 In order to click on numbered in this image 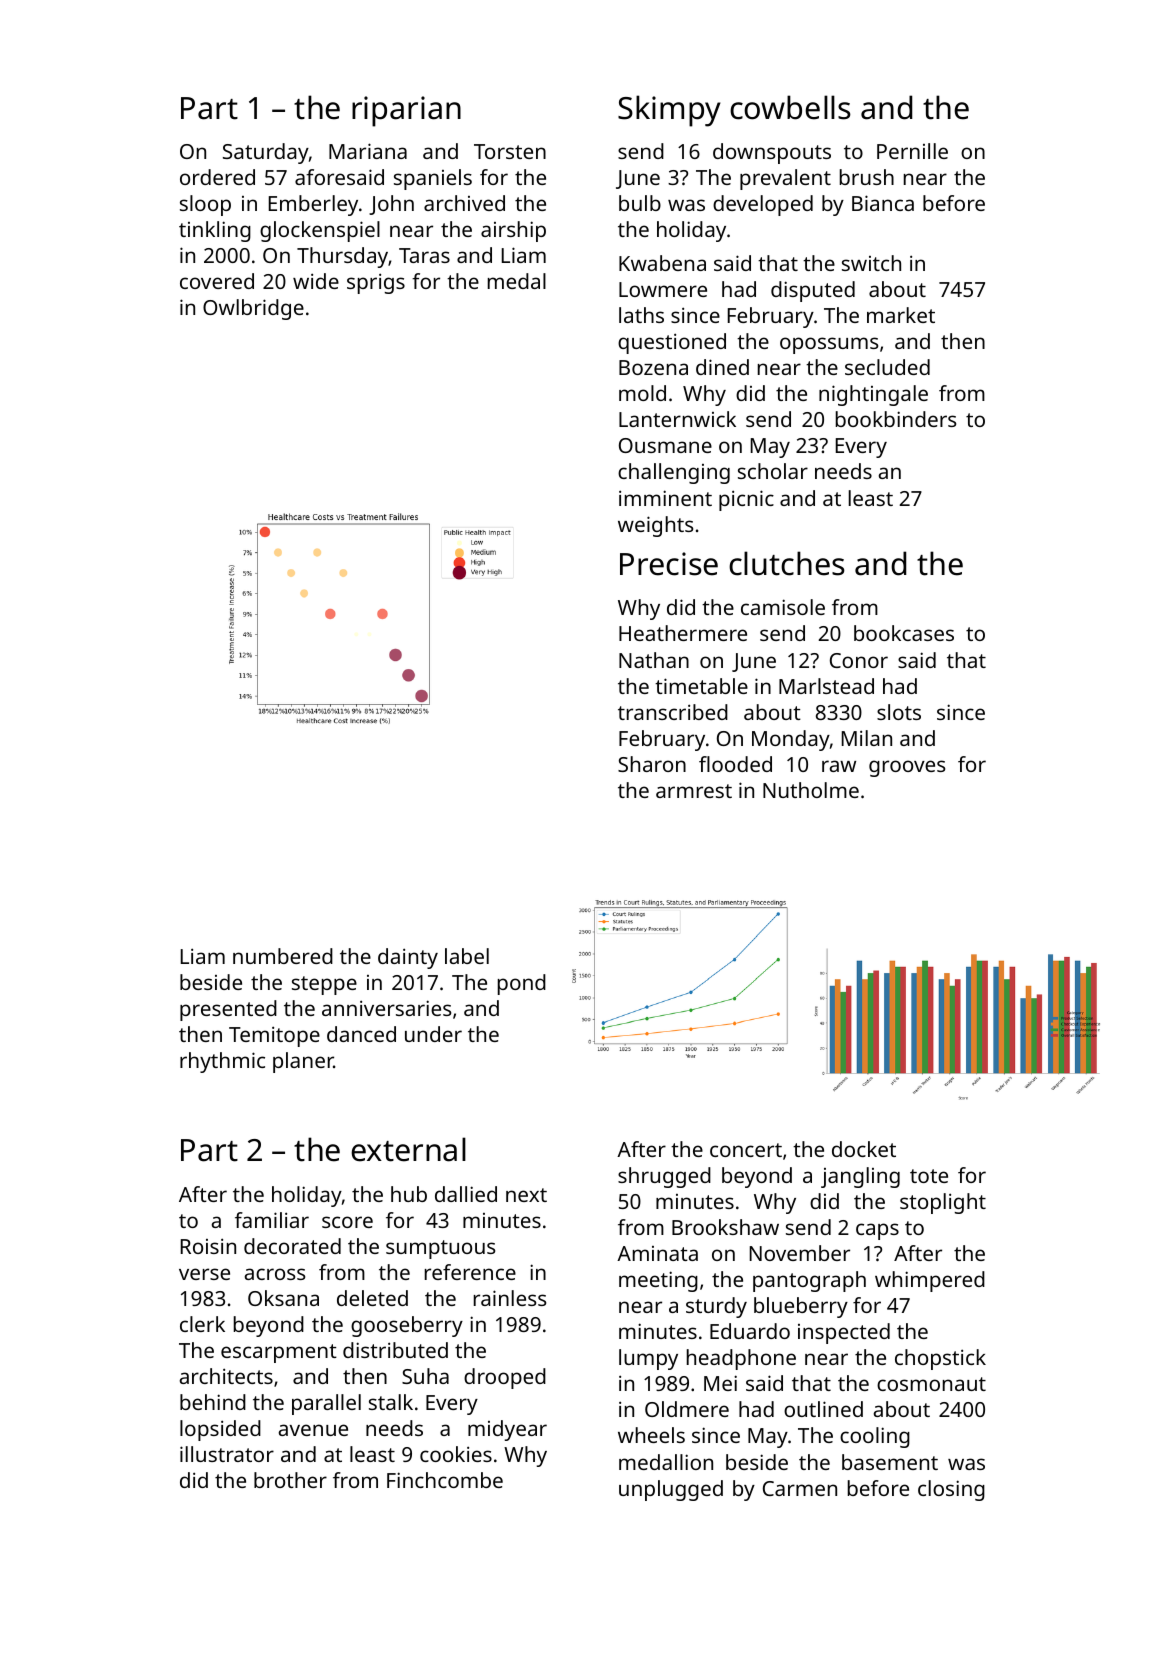, I will do `click(283, 956)`.
